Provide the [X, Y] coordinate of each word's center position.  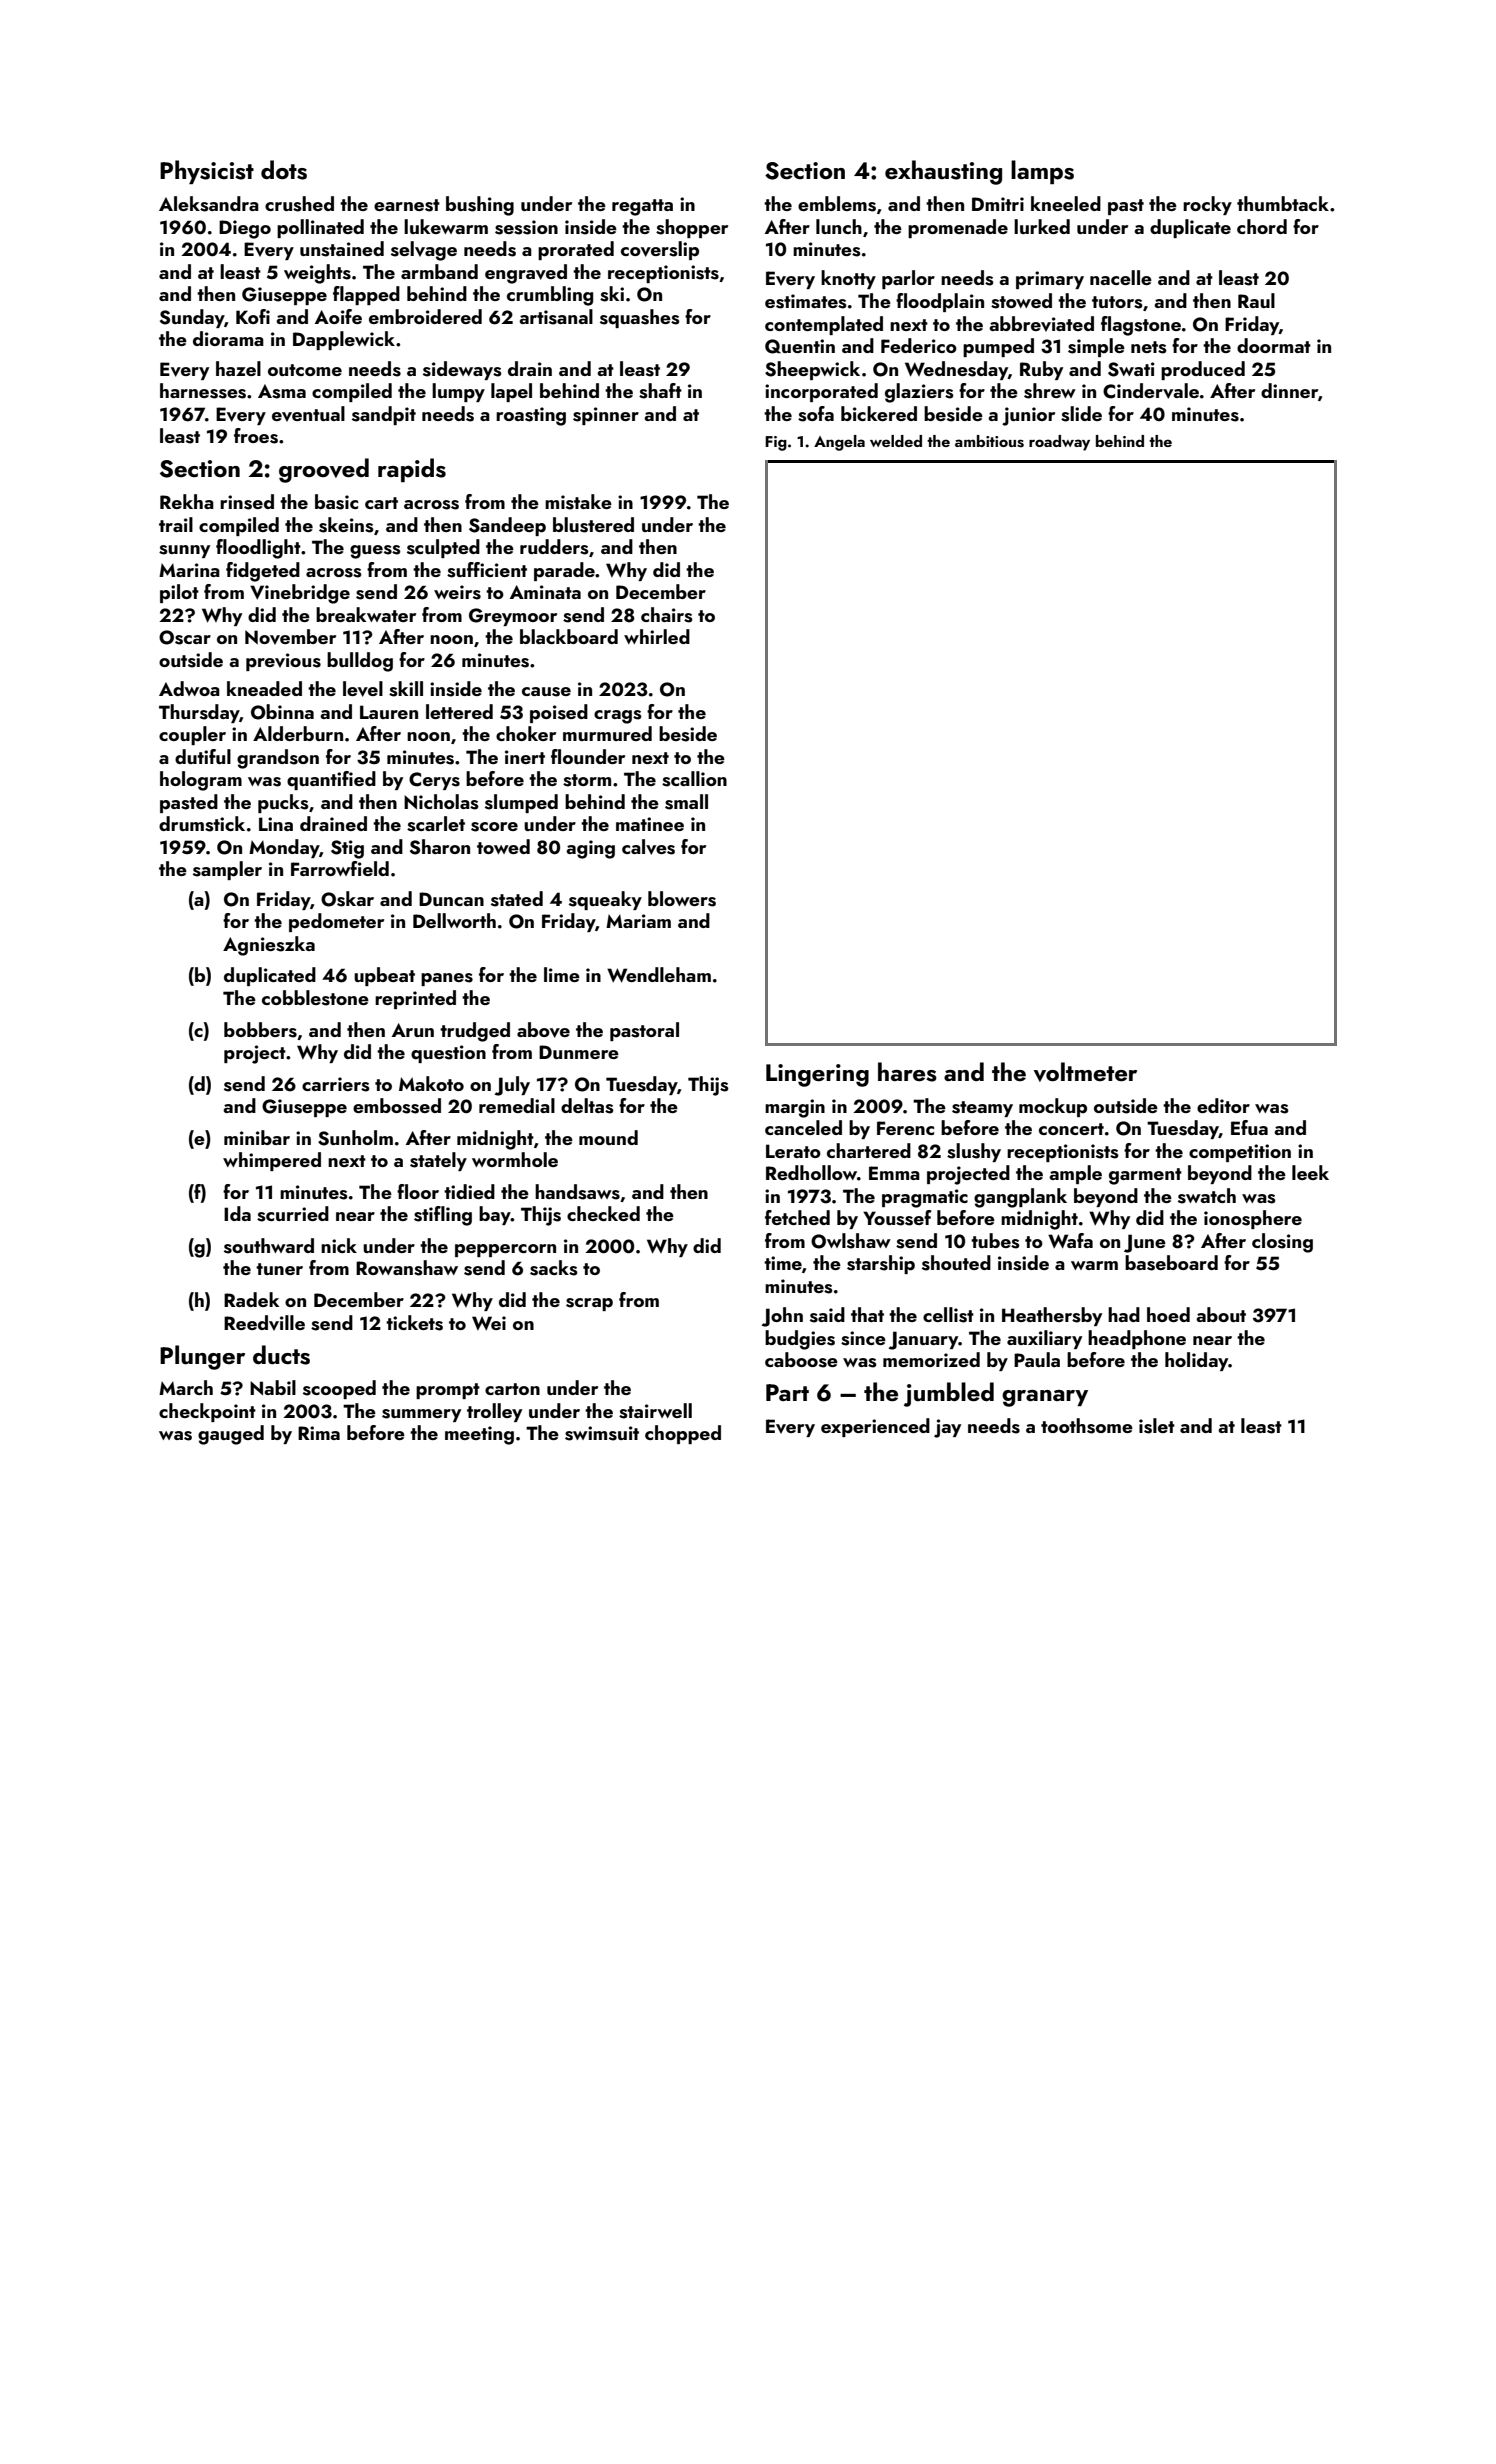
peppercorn [505, 1250]
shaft [660, 391]
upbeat [384, 976]
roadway [1059, 443]
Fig [776, 443]
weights [317, 274]
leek [1310, 1172]
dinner [1289, 390]
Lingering [817, 1075]
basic [336, 502]
